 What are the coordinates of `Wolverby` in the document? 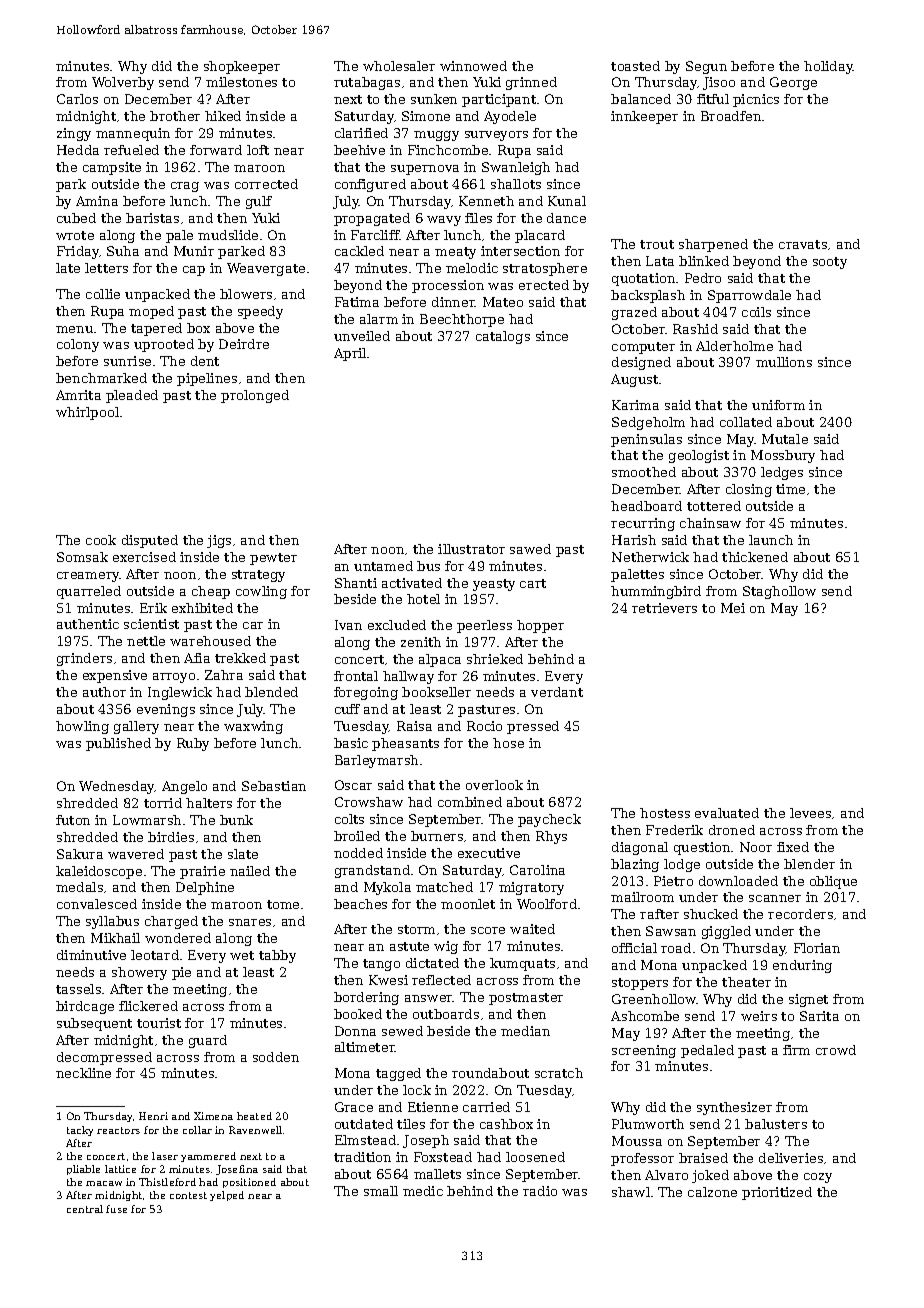 It's located at (123, 83).
